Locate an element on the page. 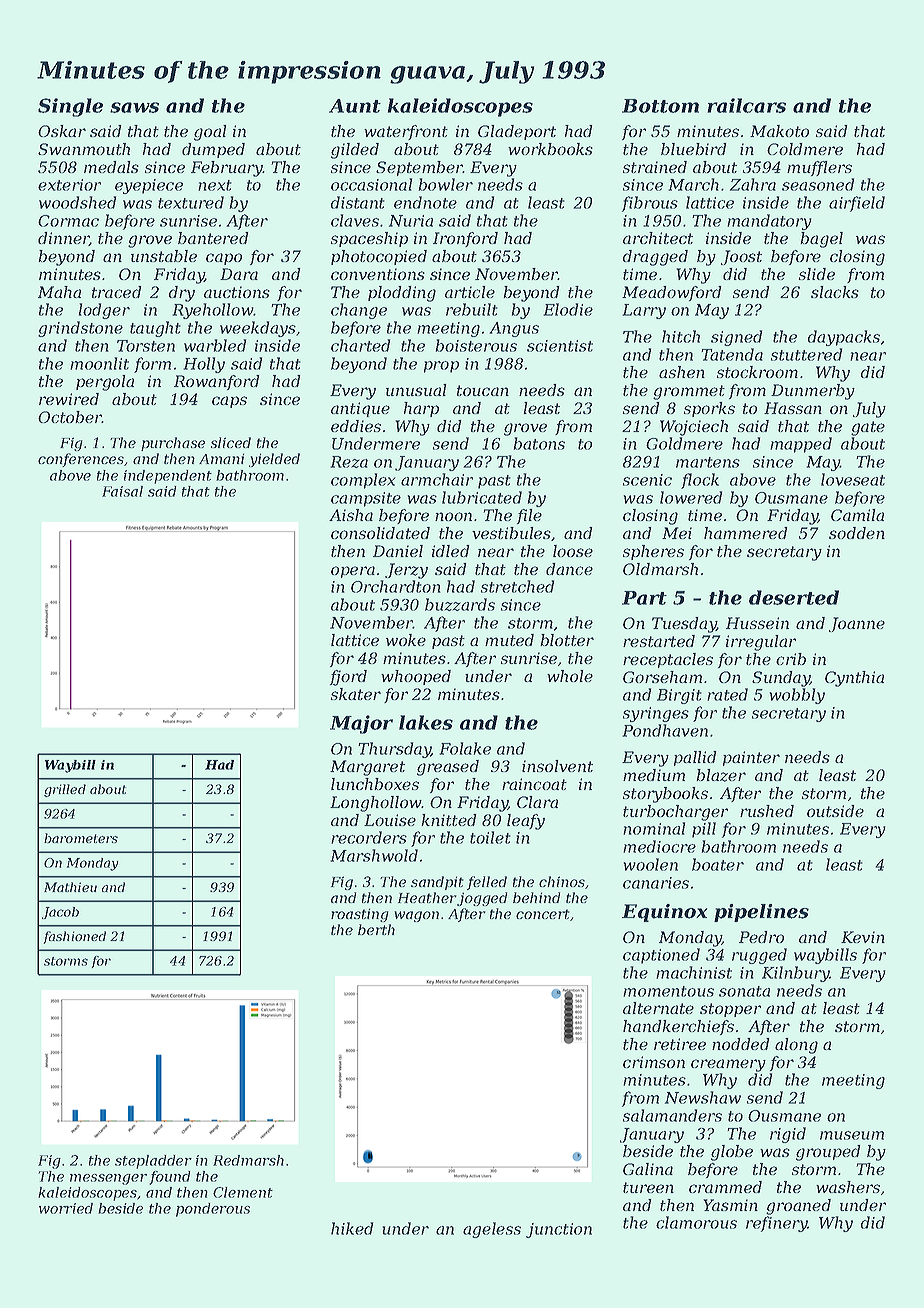 The image size is (924, 1308). woke is located at coordinates (406, 640).
